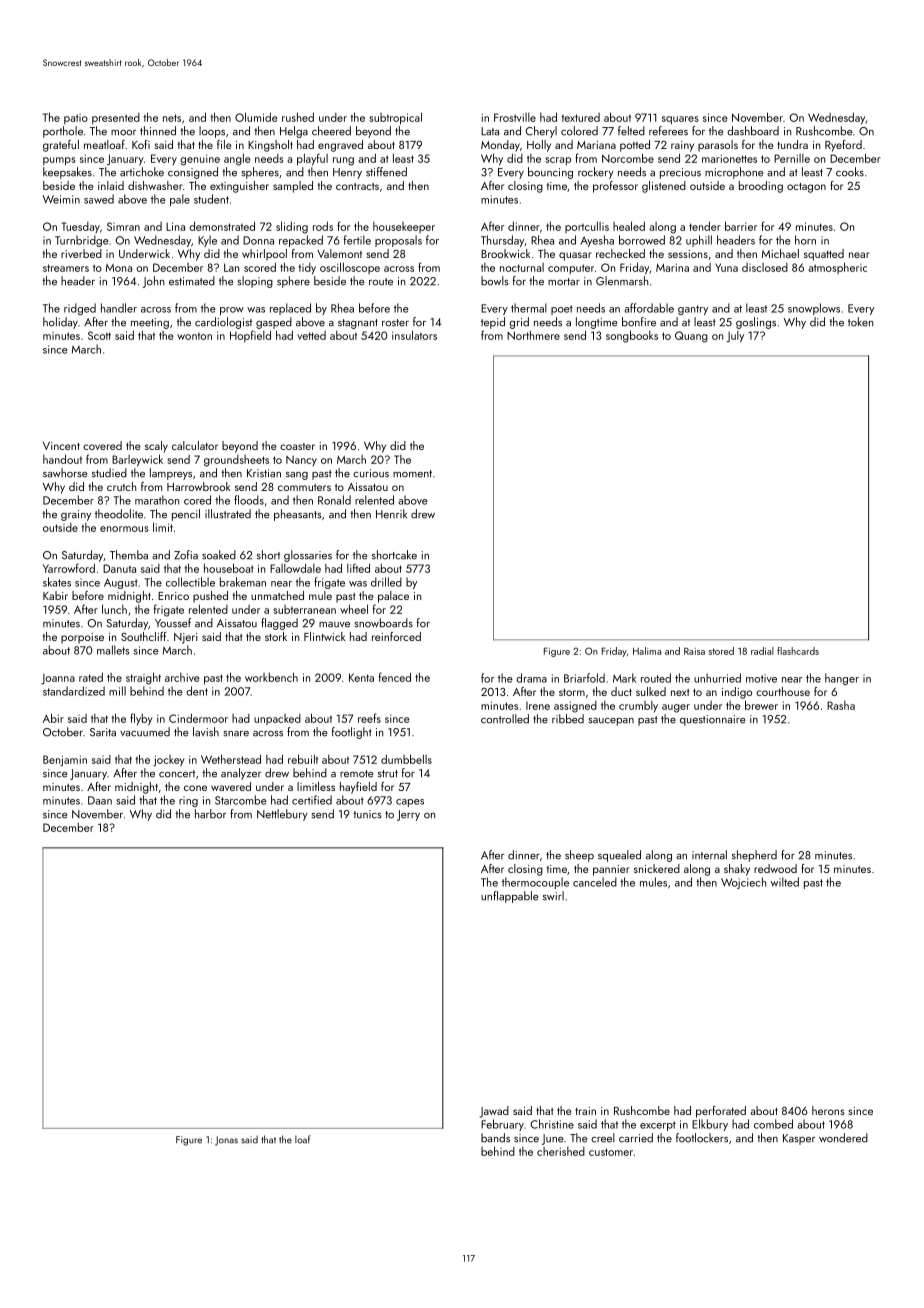  Describe the element at coordinates (553, 896) in the document. I see `swirl` at that location.
